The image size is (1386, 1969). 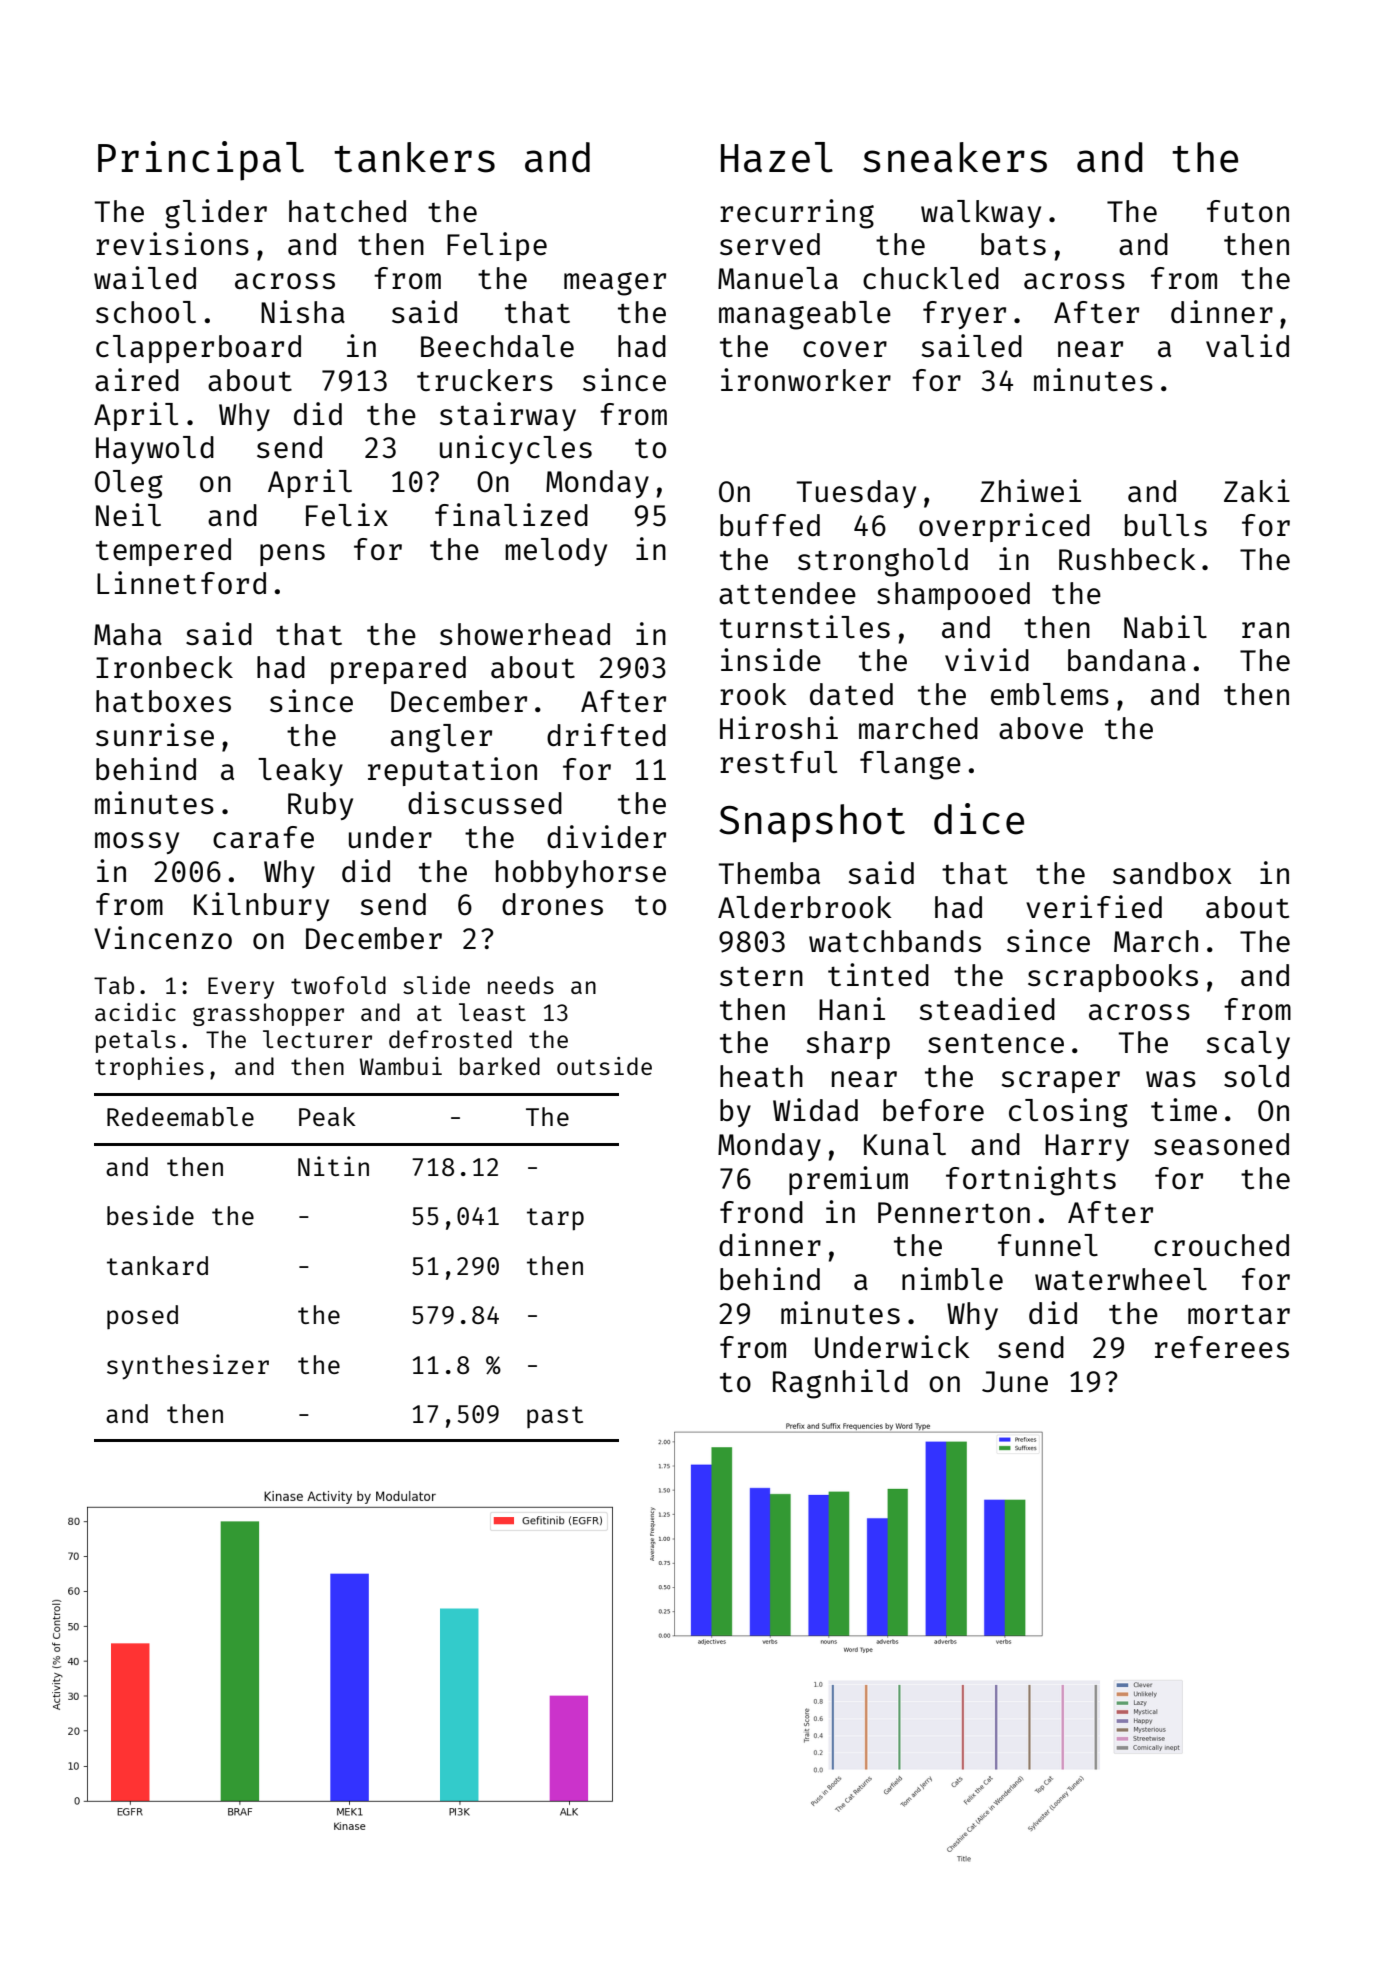 What do you see at coordinates (1068, 1113) in the screenshot?
I see `closing` at bounding box center [1068, 1113].
